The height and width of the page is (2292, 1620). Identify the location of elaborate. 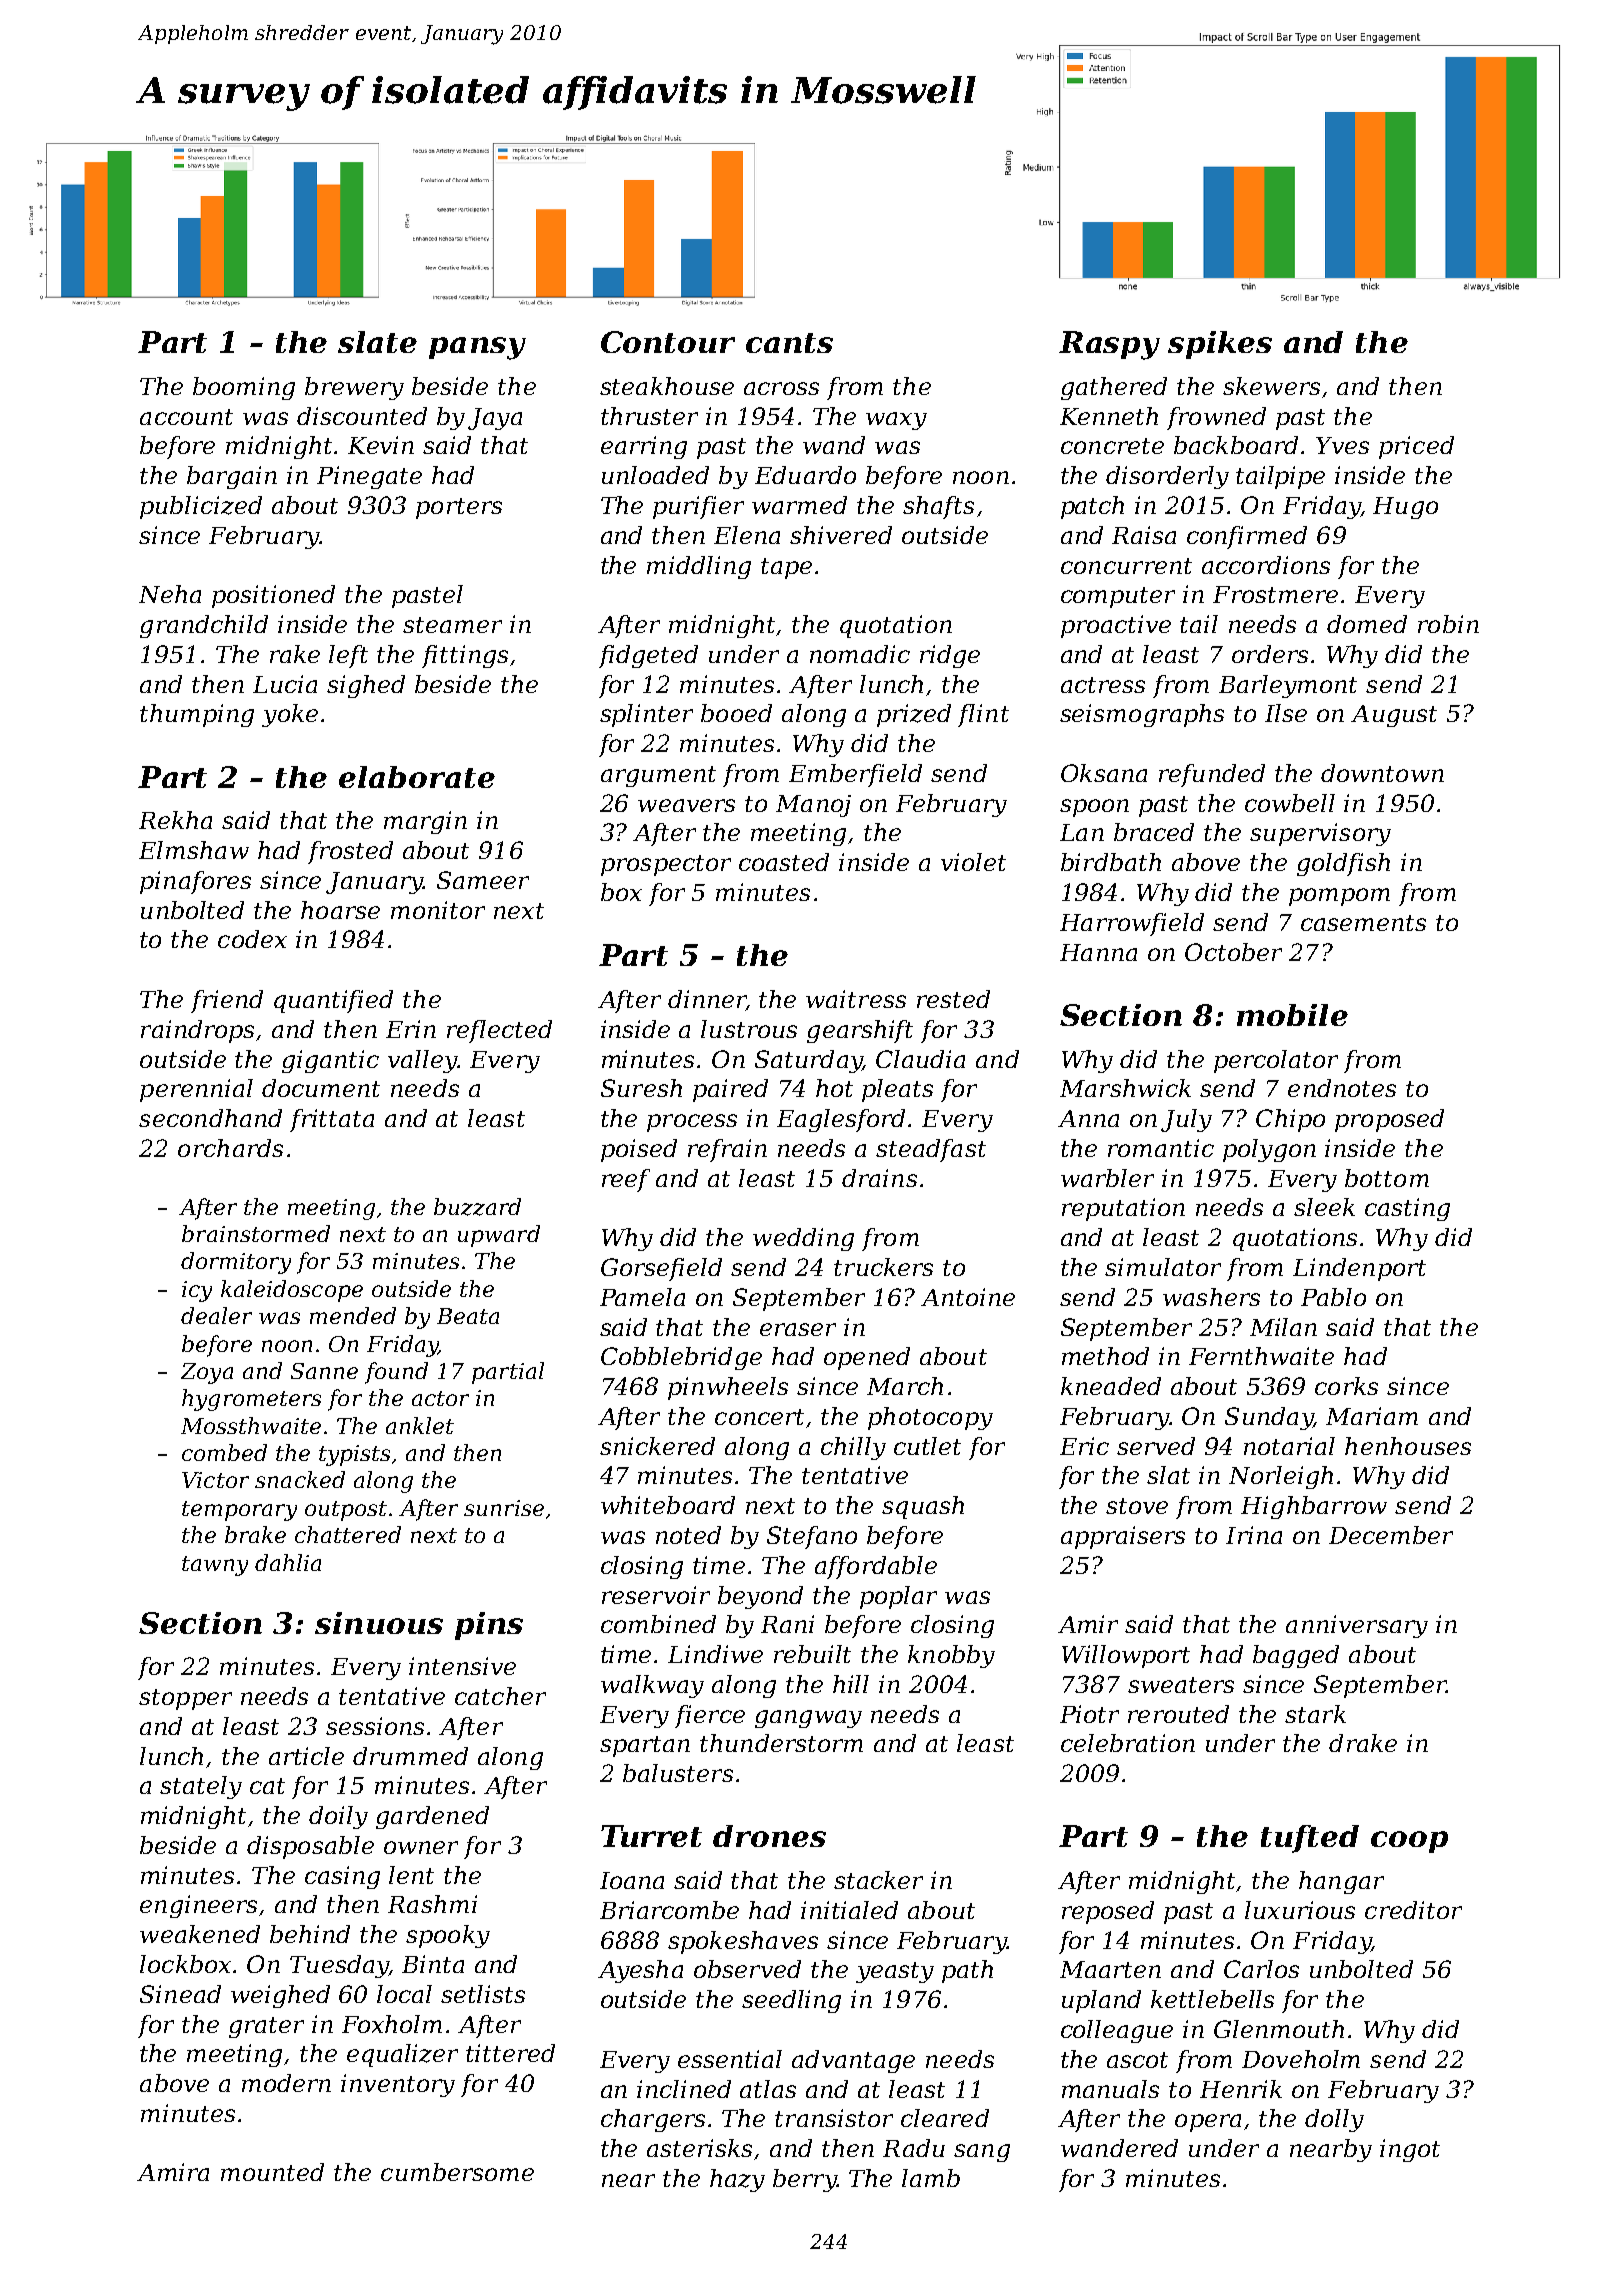
(417, 777).
